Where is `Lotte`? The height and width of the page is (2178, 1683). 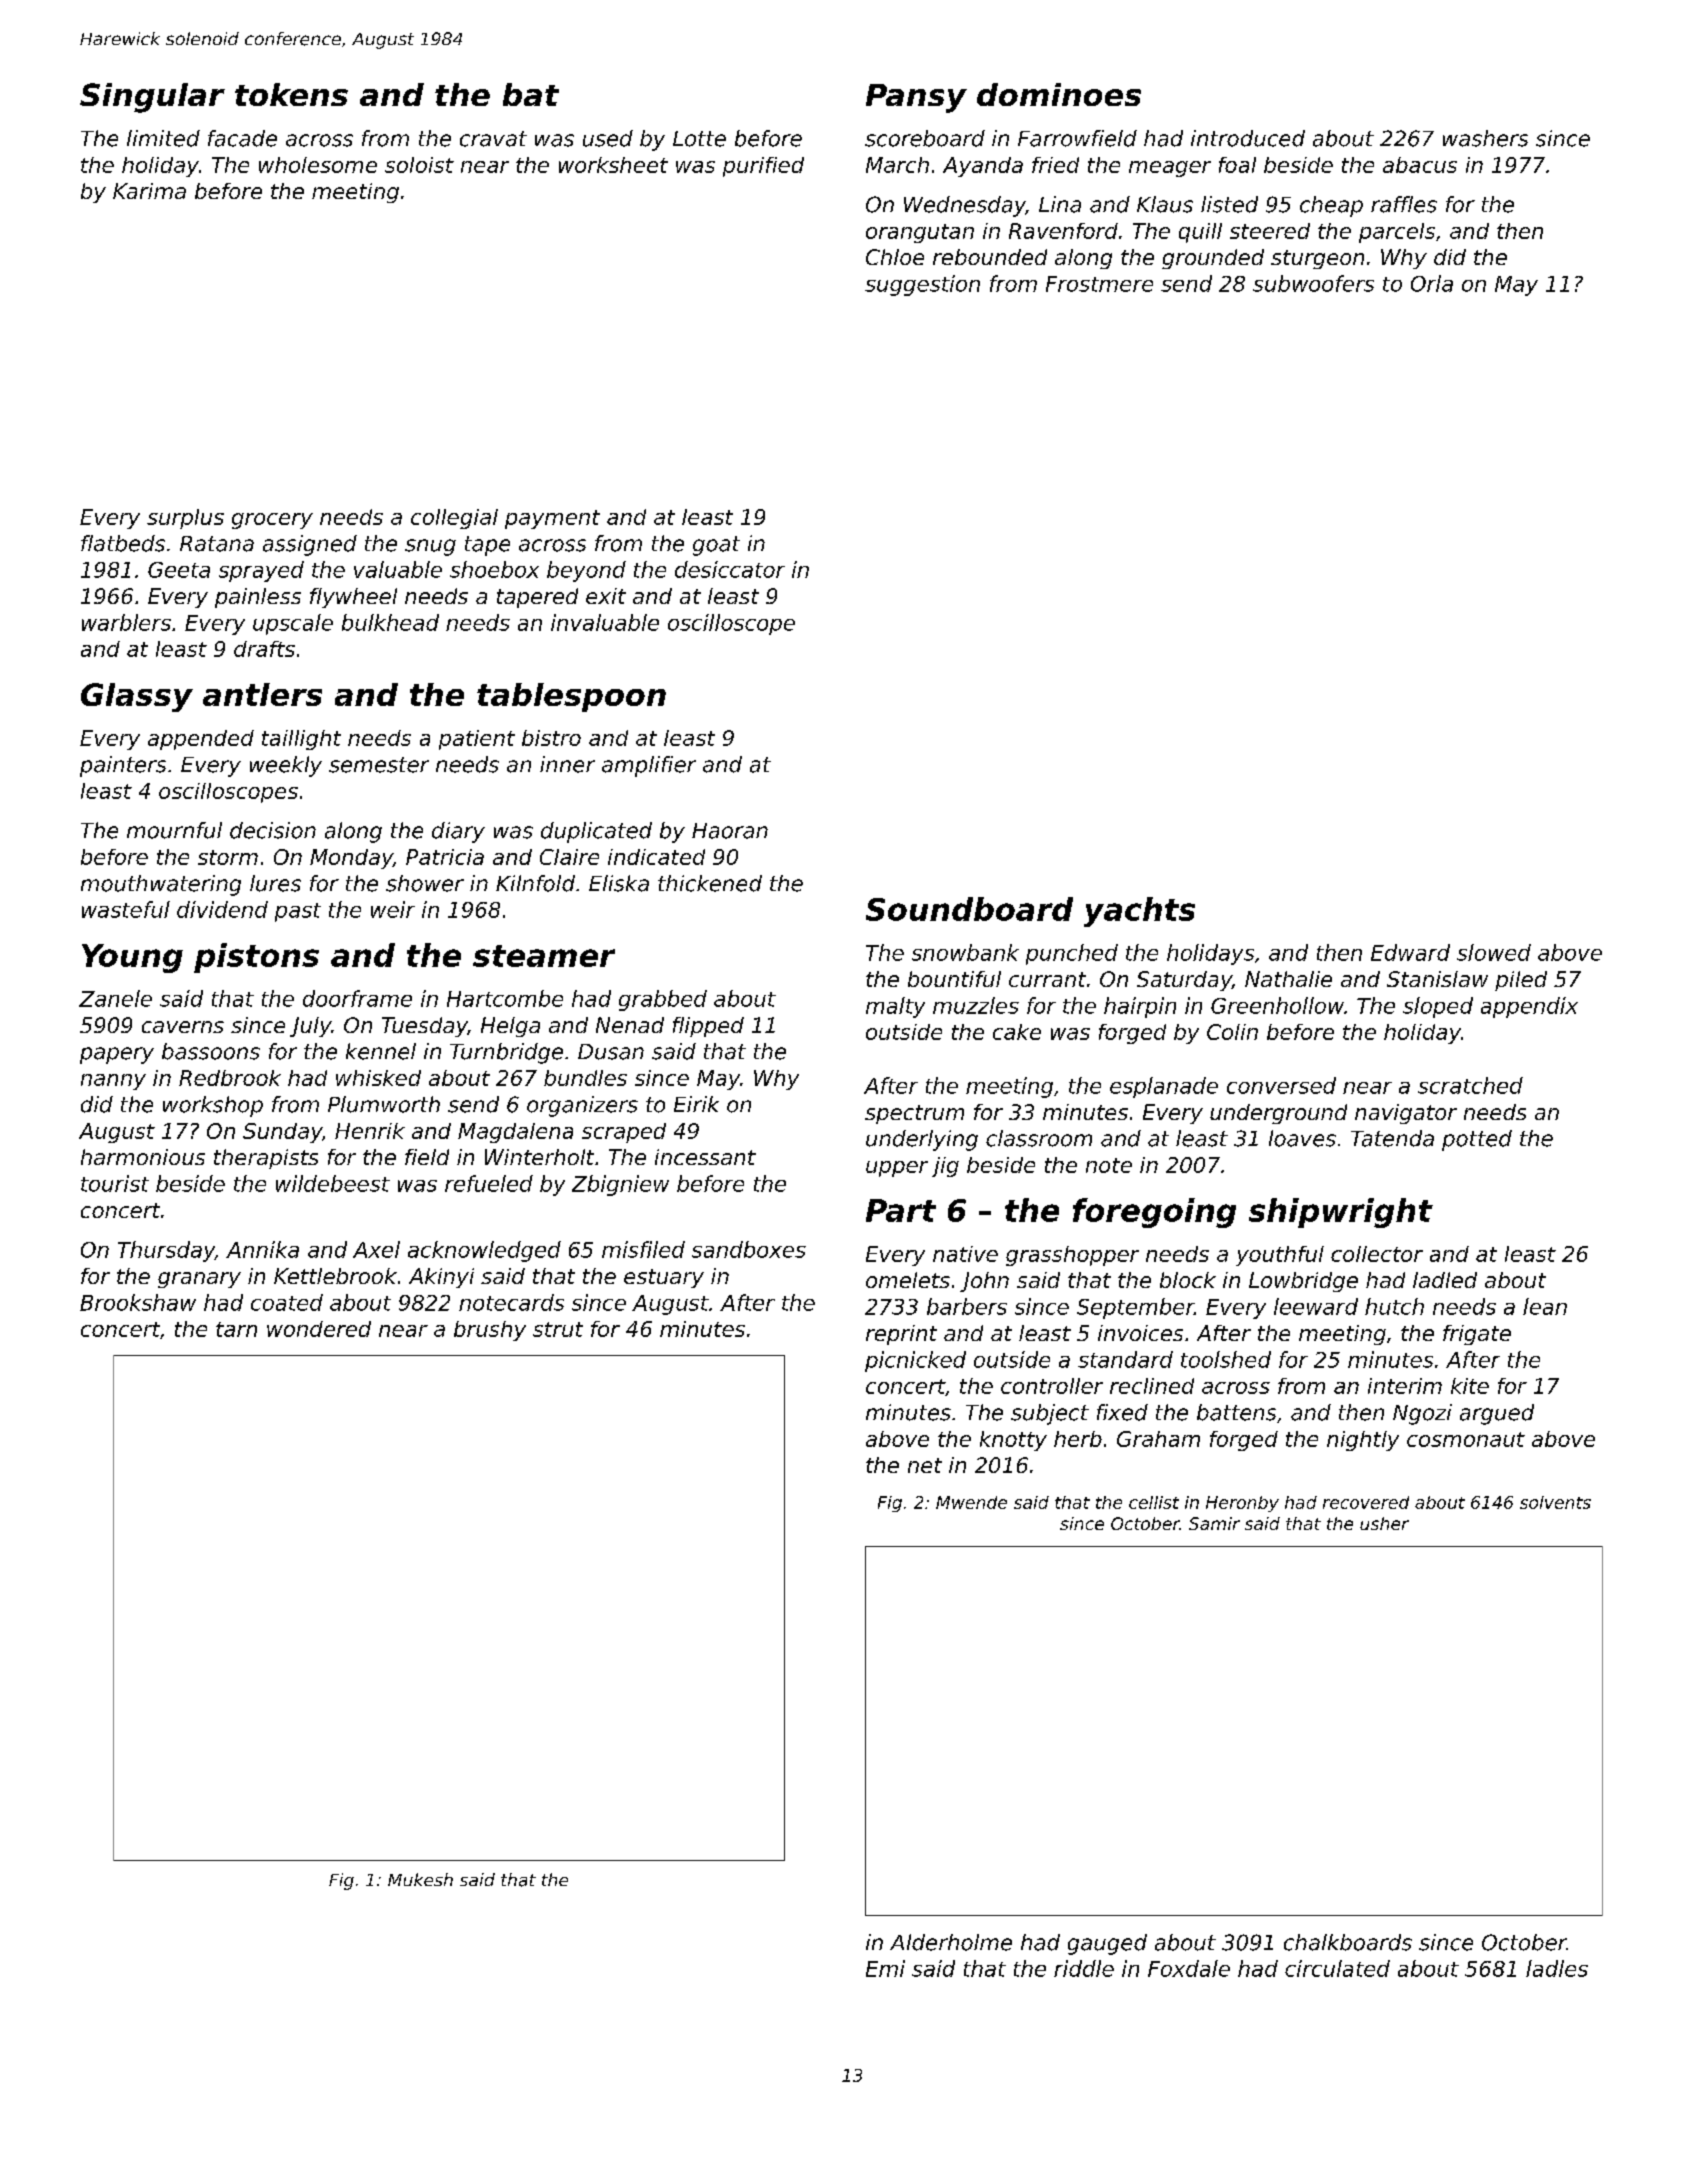 Lotte is located at coordinates (699, 139).
